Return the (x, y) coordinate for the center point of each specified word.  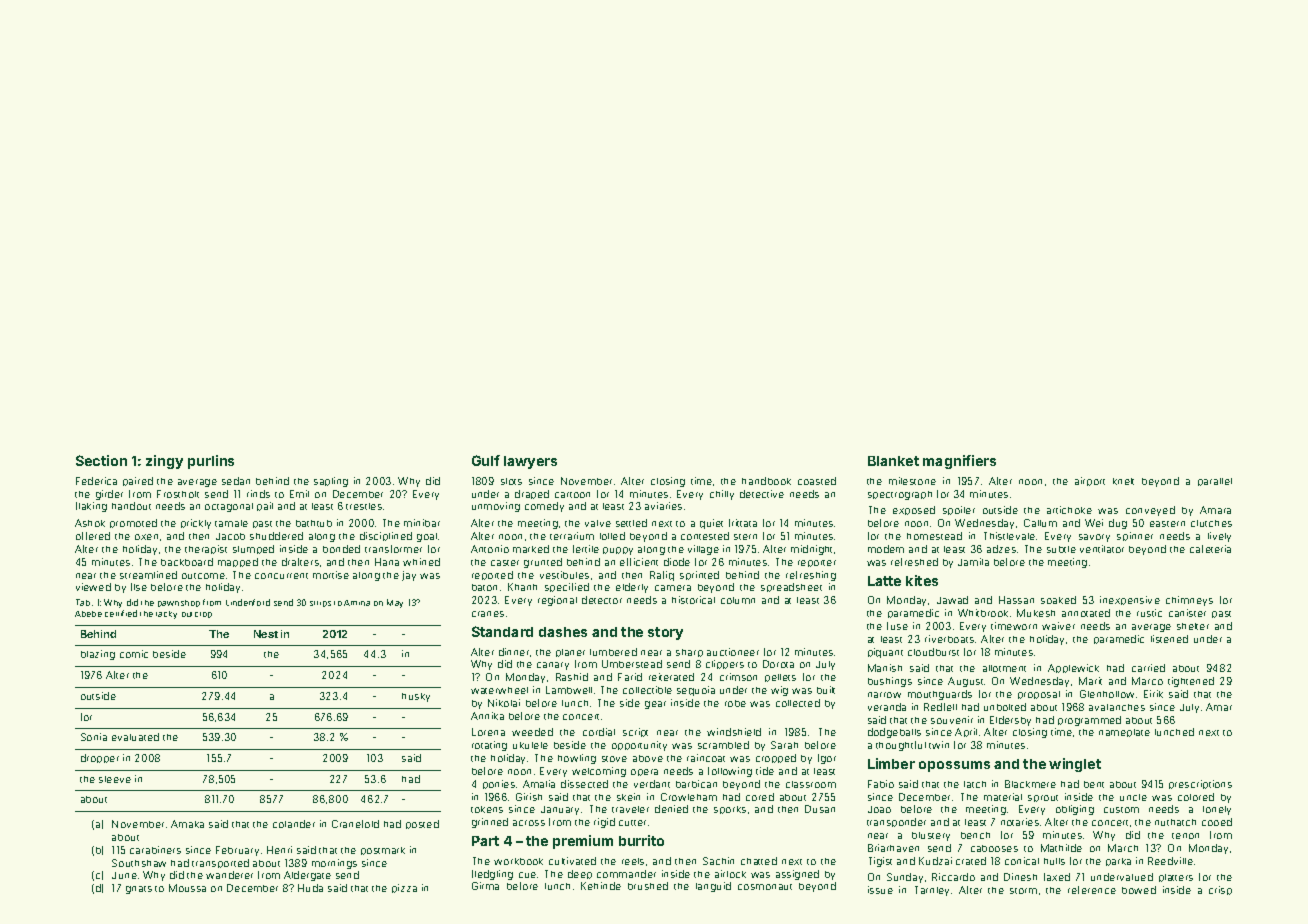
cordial (599, 732)
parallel (1215, 482)
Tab (83, 602)
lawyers (530, 462)
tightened (1191, 682)
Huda (310, 888)
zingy (164, 462)
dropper (100, 758)
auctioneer (733, 652)
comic (134, 654)
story (665, 633)
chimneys (1189, 601)
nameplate (1124, 733)
